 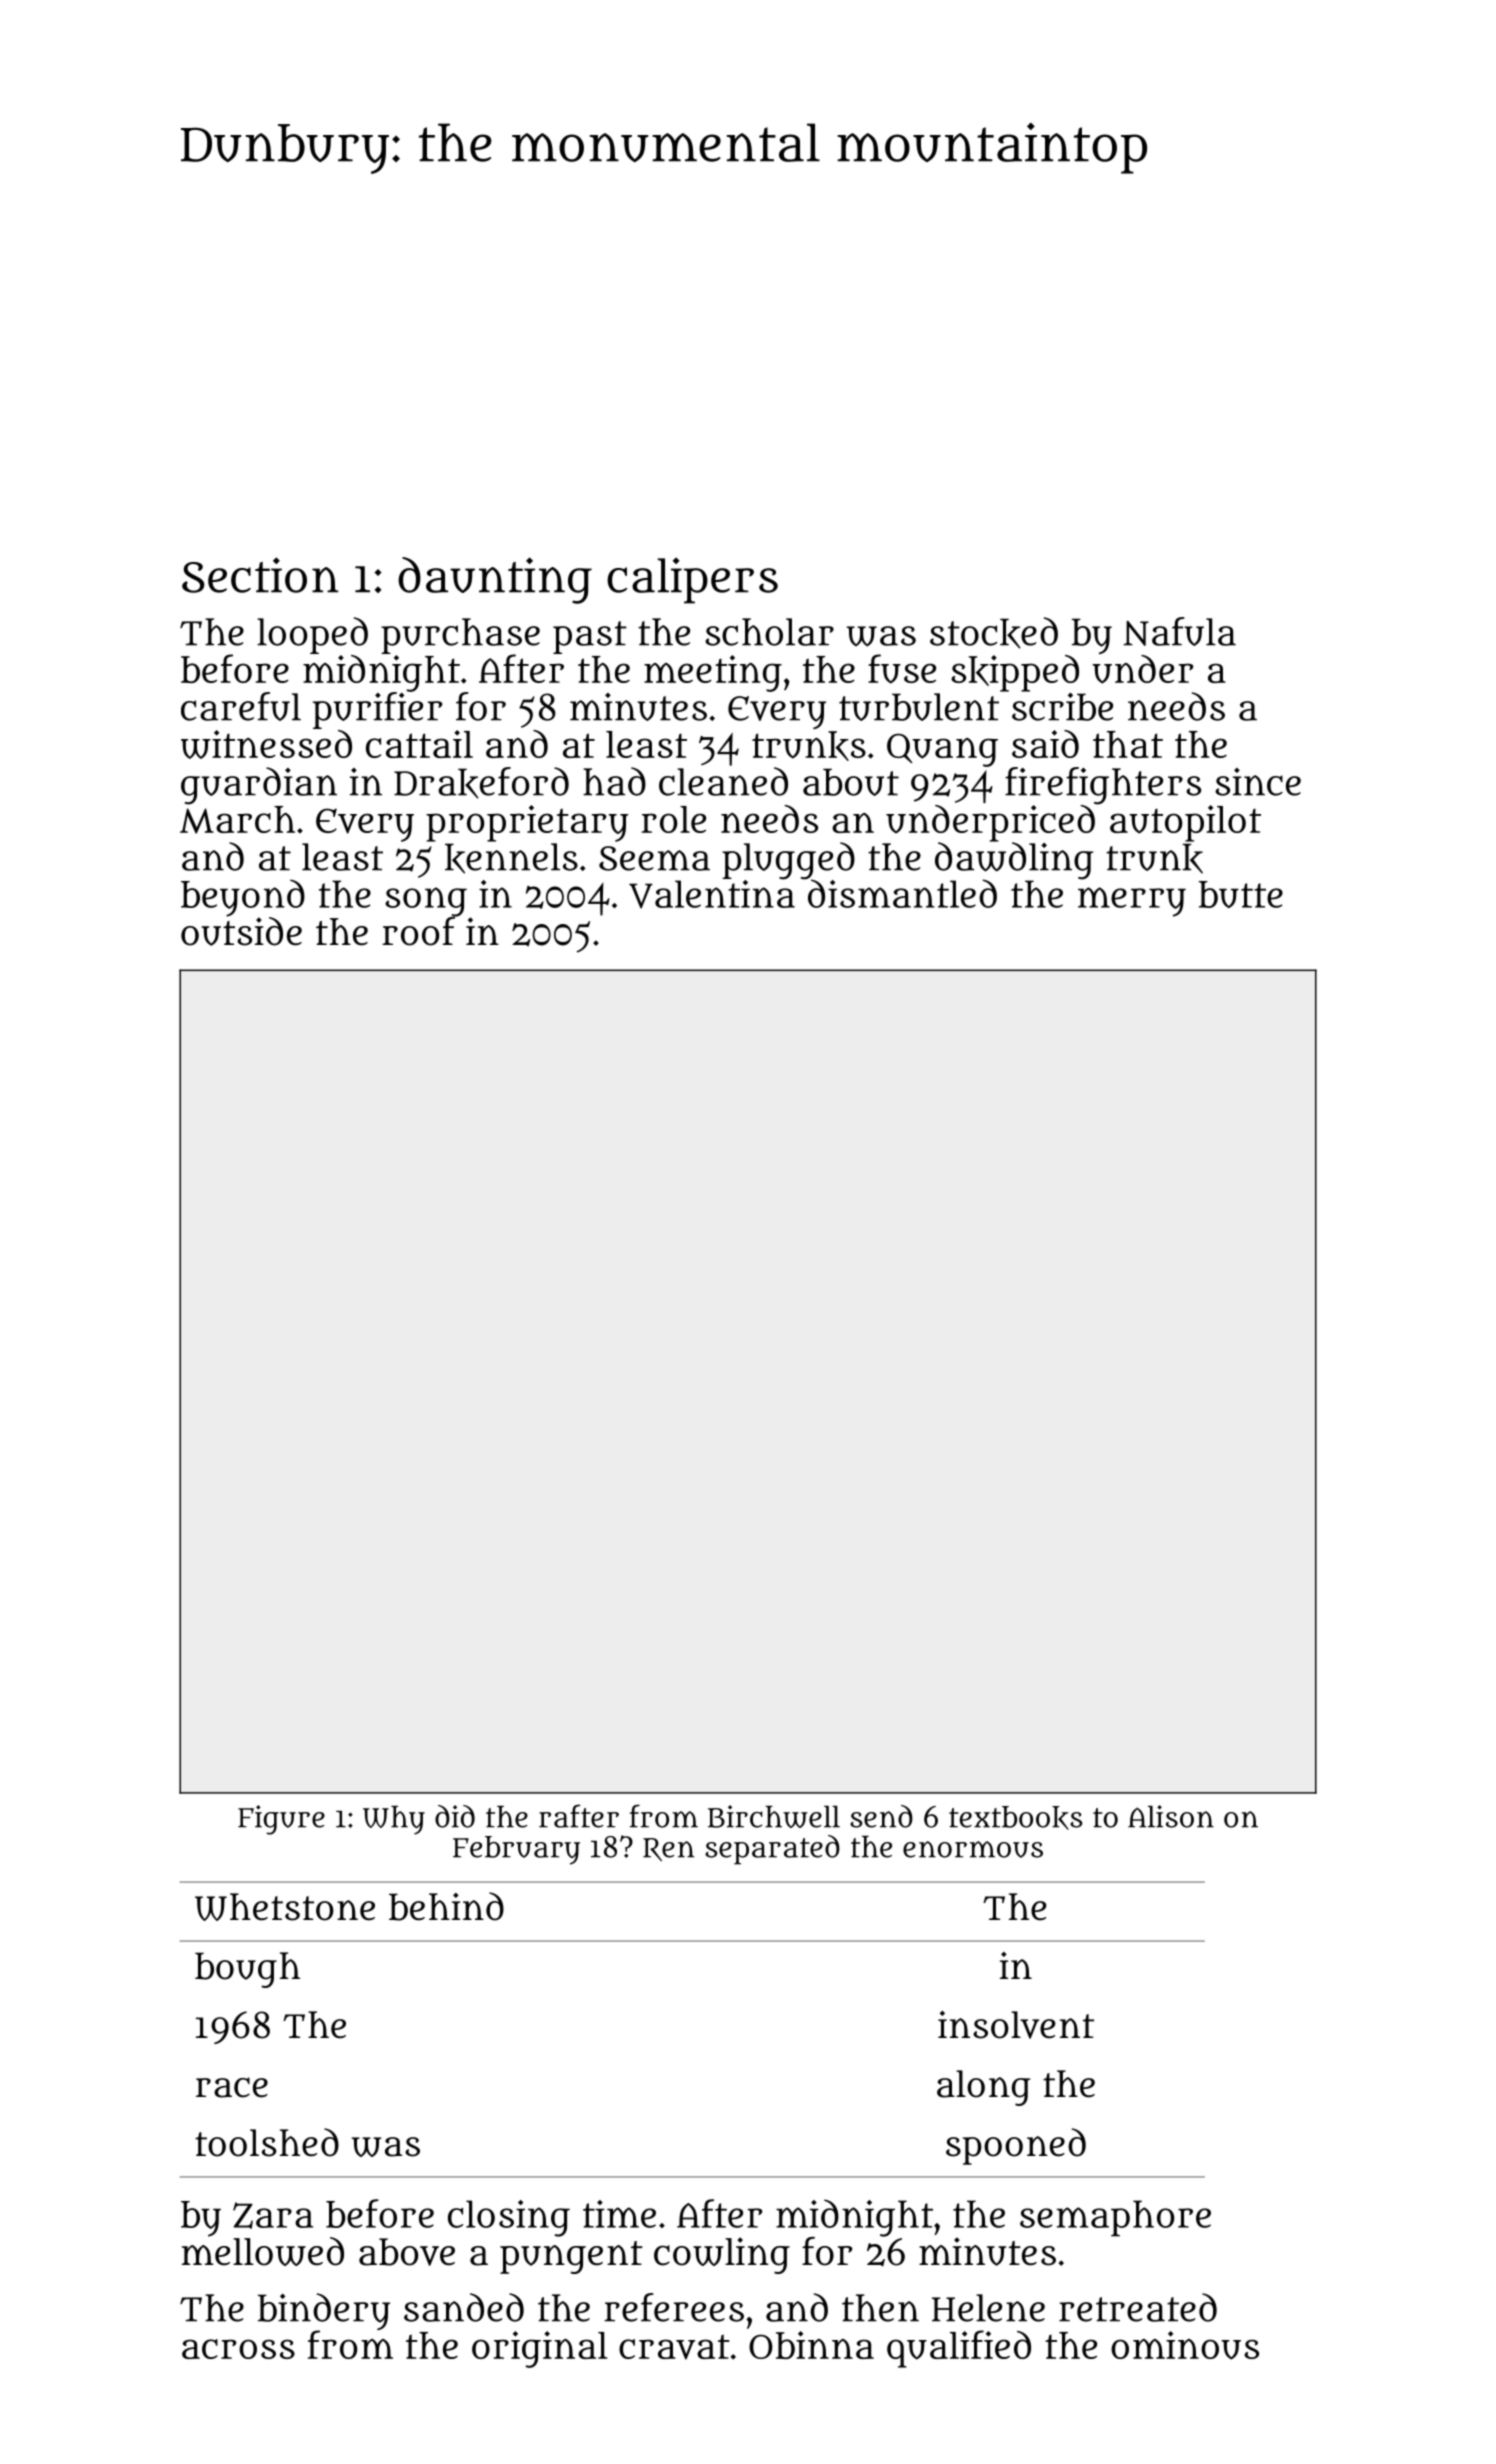 What do you see at coordinates (260, 575) in the screenshot?
I see `Section` at bounding box center [260, 575].
